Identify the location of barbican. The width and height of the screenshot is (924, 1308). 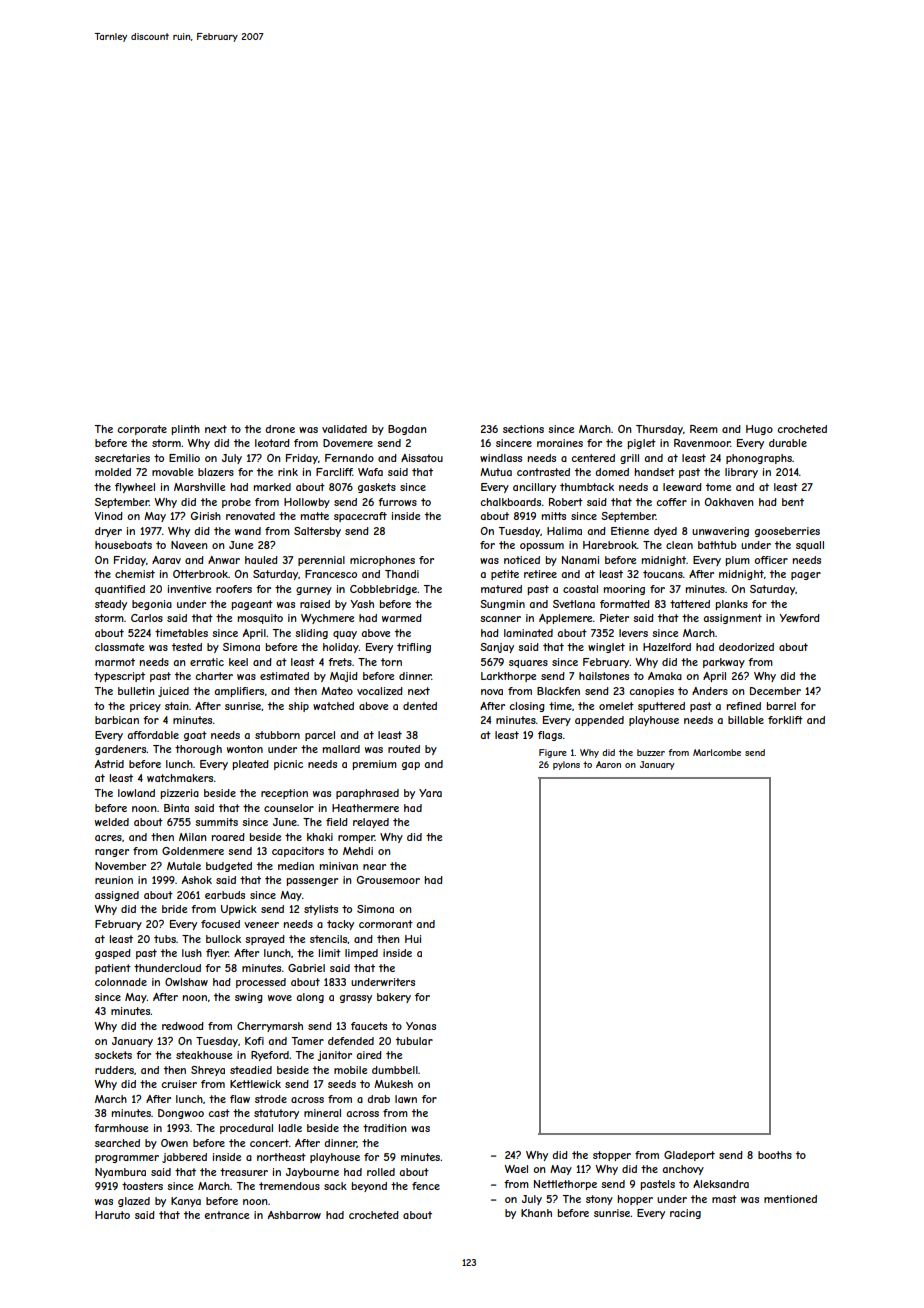
(117, 720).
